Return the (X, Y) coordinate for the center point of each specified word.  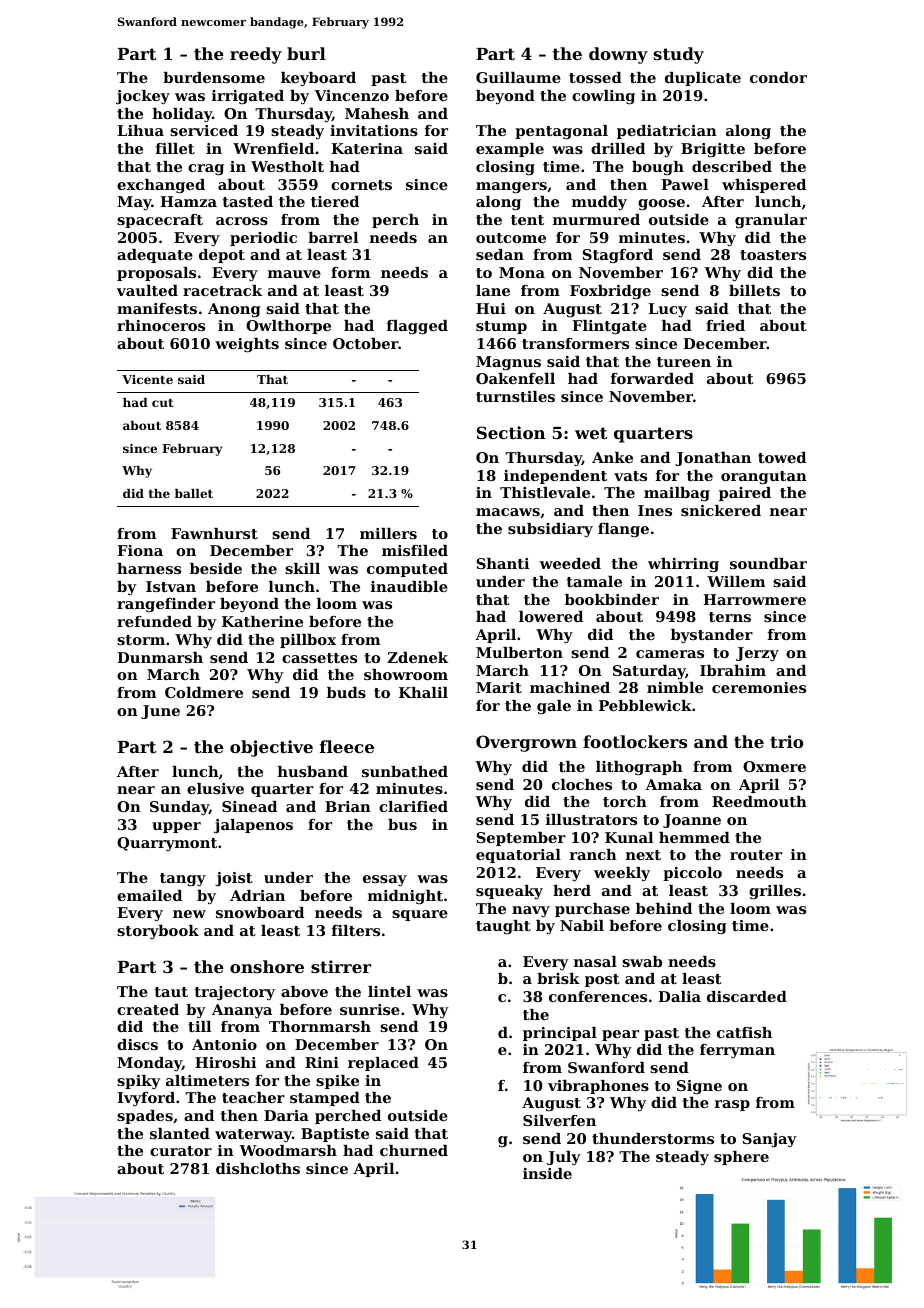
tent (527, 220)
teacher (253, 1097)
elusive (215, 788)
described (732, 166)
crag (206, 170)
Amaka (673, 784)
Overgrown (526, 743)
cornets (361, 185)
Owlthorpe (288, 327)
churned (414, 1150)
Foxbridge (610, 292)
